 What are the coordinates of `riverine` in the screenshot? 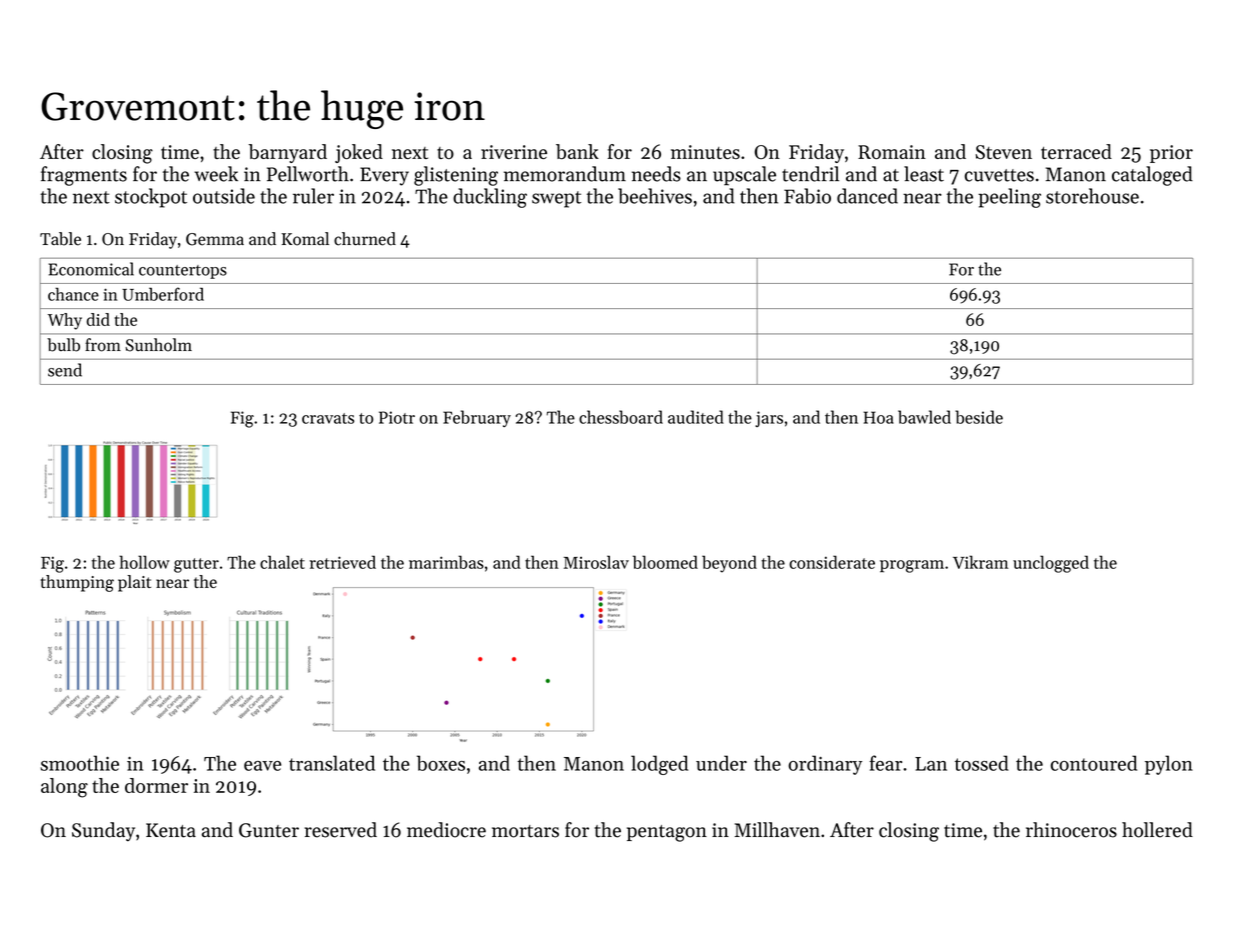 It's located at (514, 152).
